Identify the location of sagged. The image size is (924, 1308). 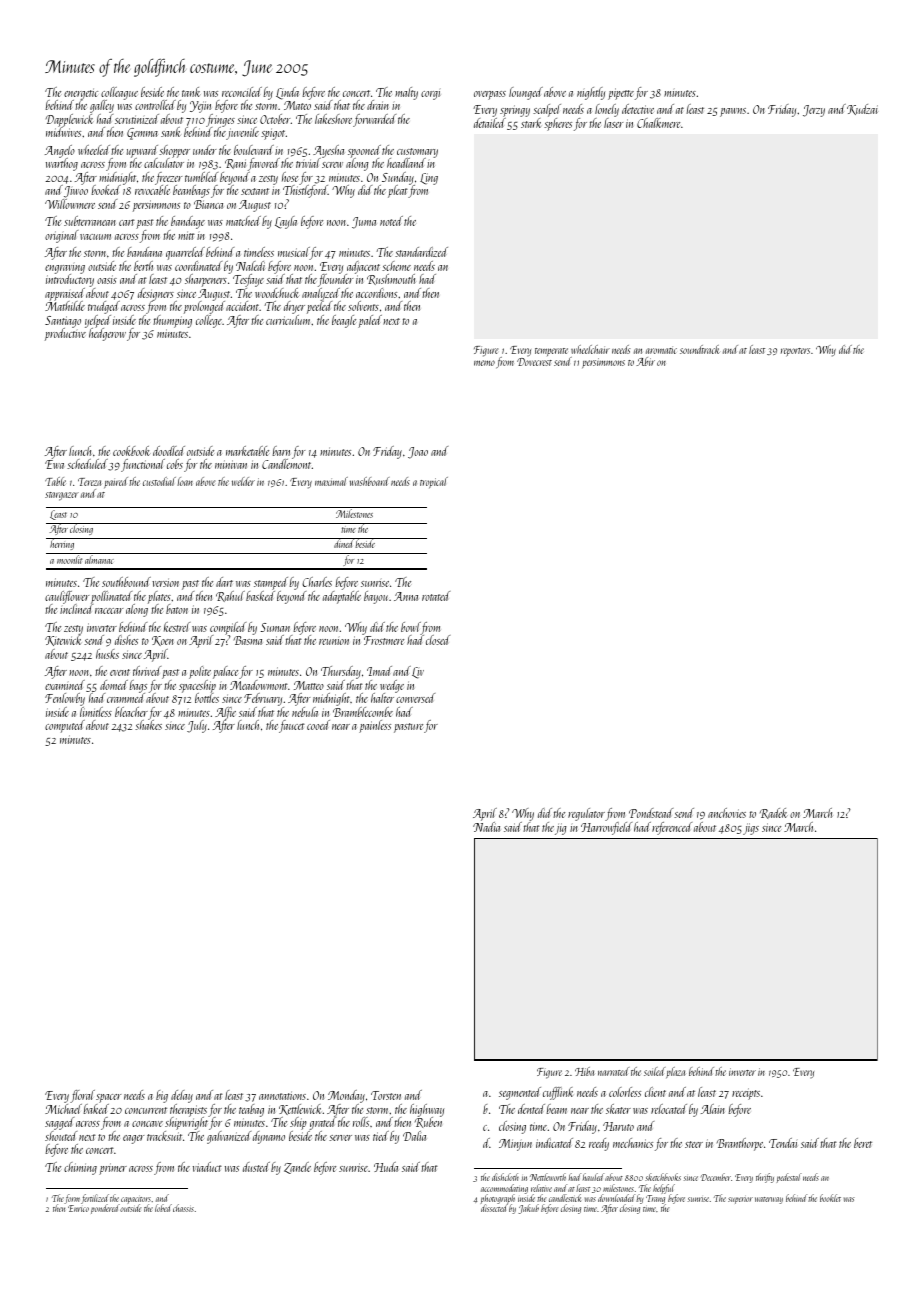
(59, 1123).
